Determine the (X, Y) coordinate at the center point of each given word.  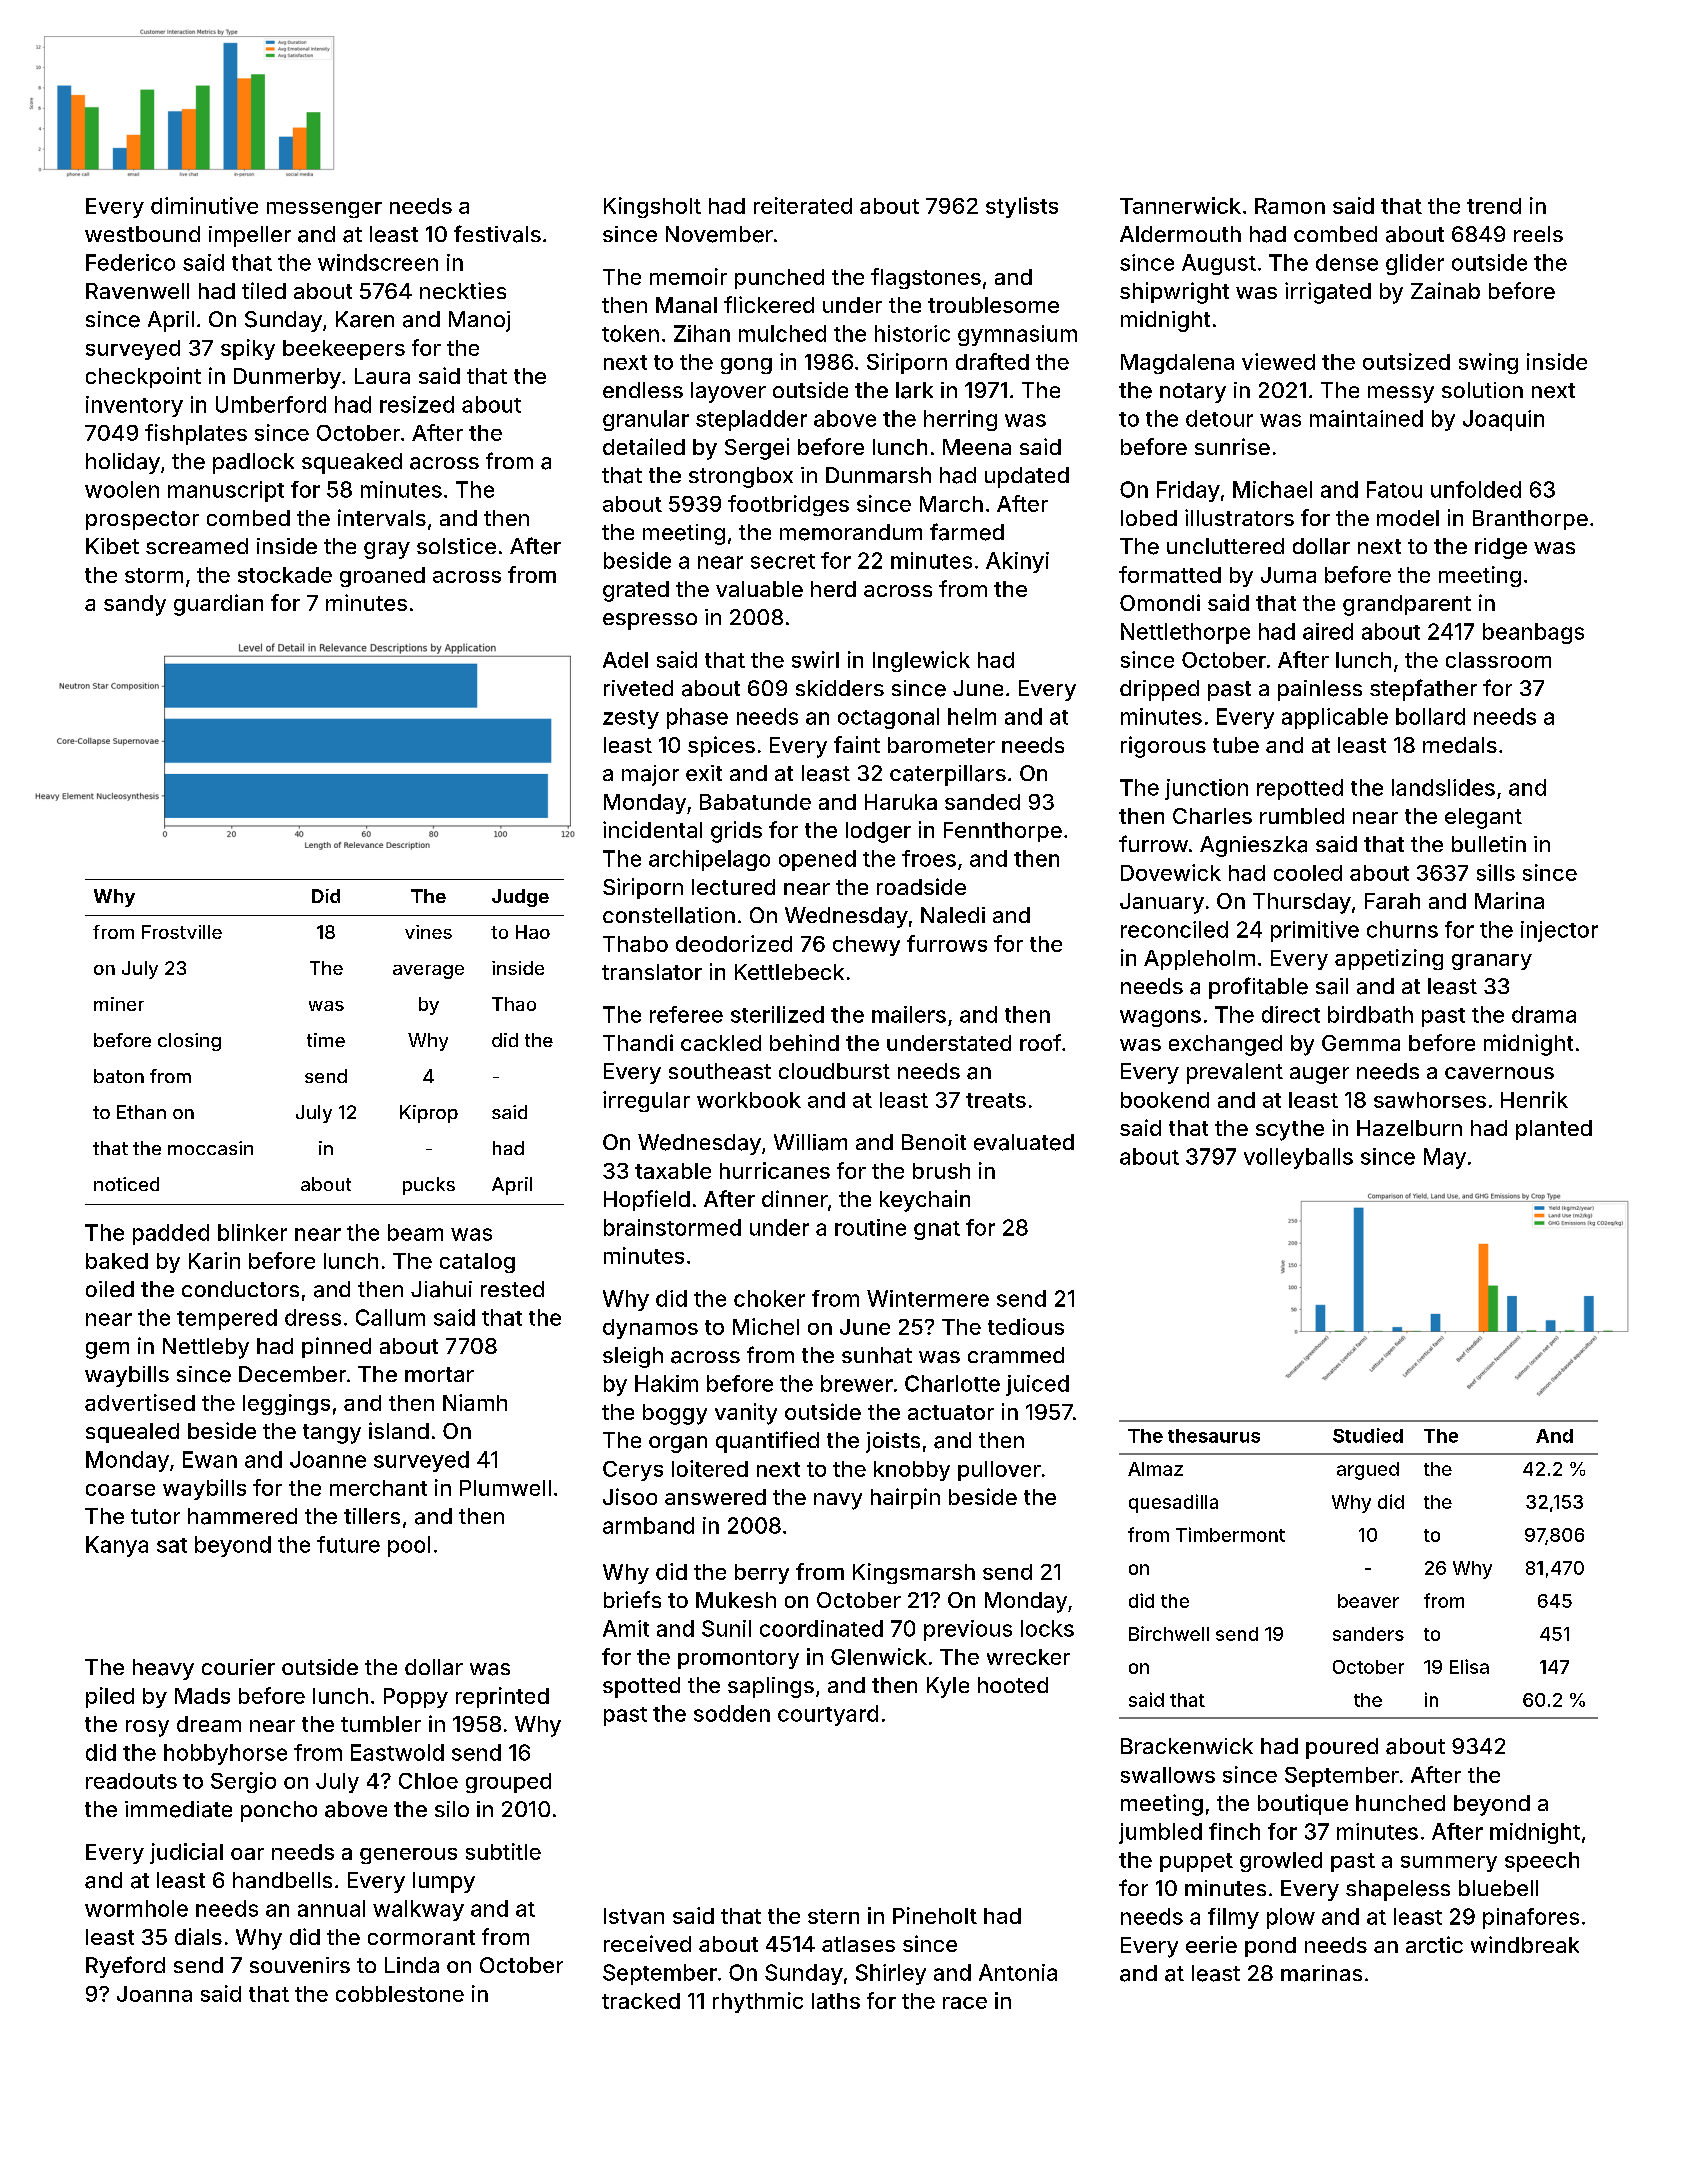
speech (1542, 1862)
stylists (1022, 207)
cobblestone (400, 1994)
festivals (497, 234)
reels (1538, 234)
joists (893, 1442)
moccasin (210, 1148)
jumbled (1160, 1833)
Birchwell (1169, 1633)
